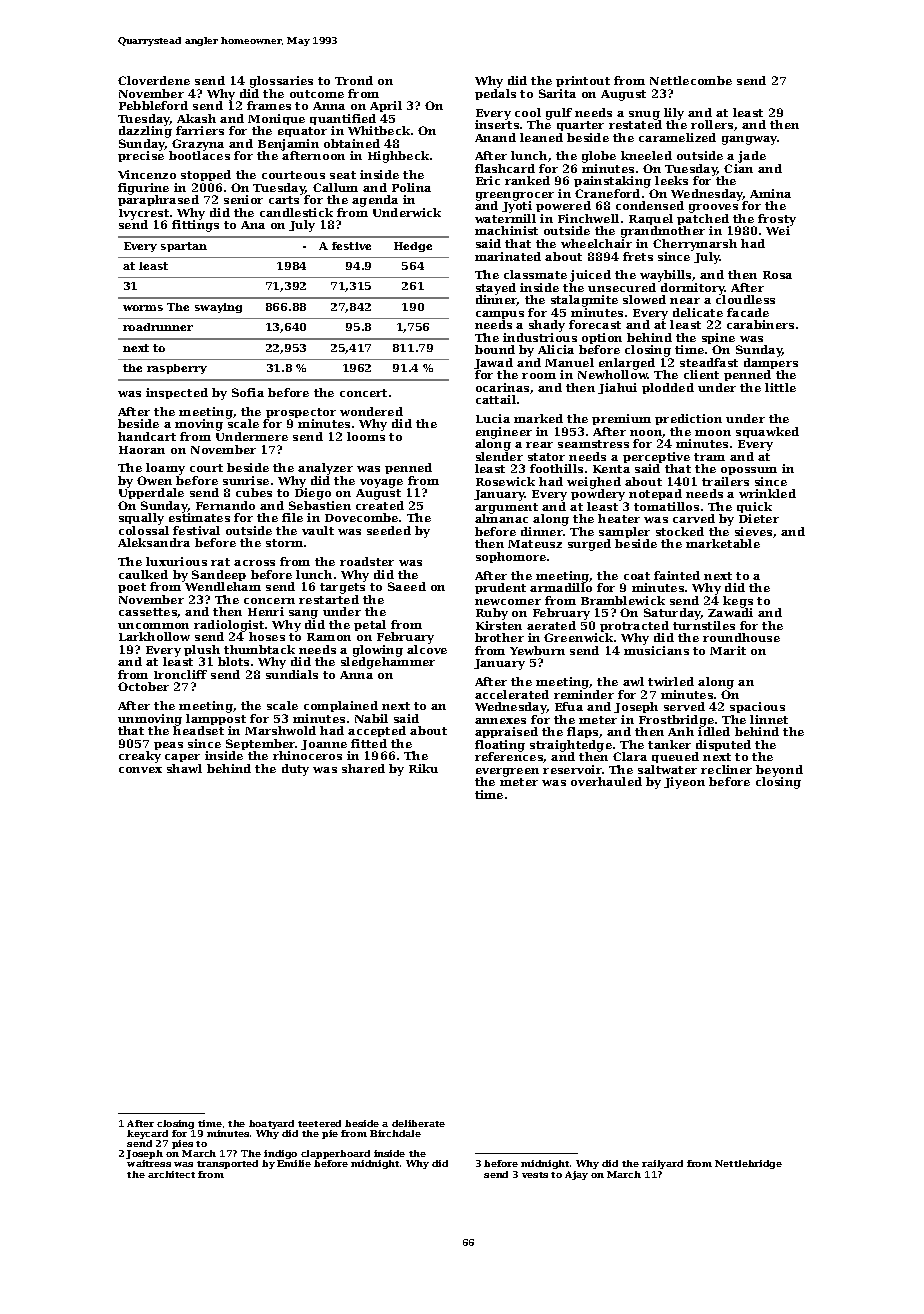  What do you see at coordinates (371, 411) in the page?
I see `wondered` at bounding box center [371, 411].
